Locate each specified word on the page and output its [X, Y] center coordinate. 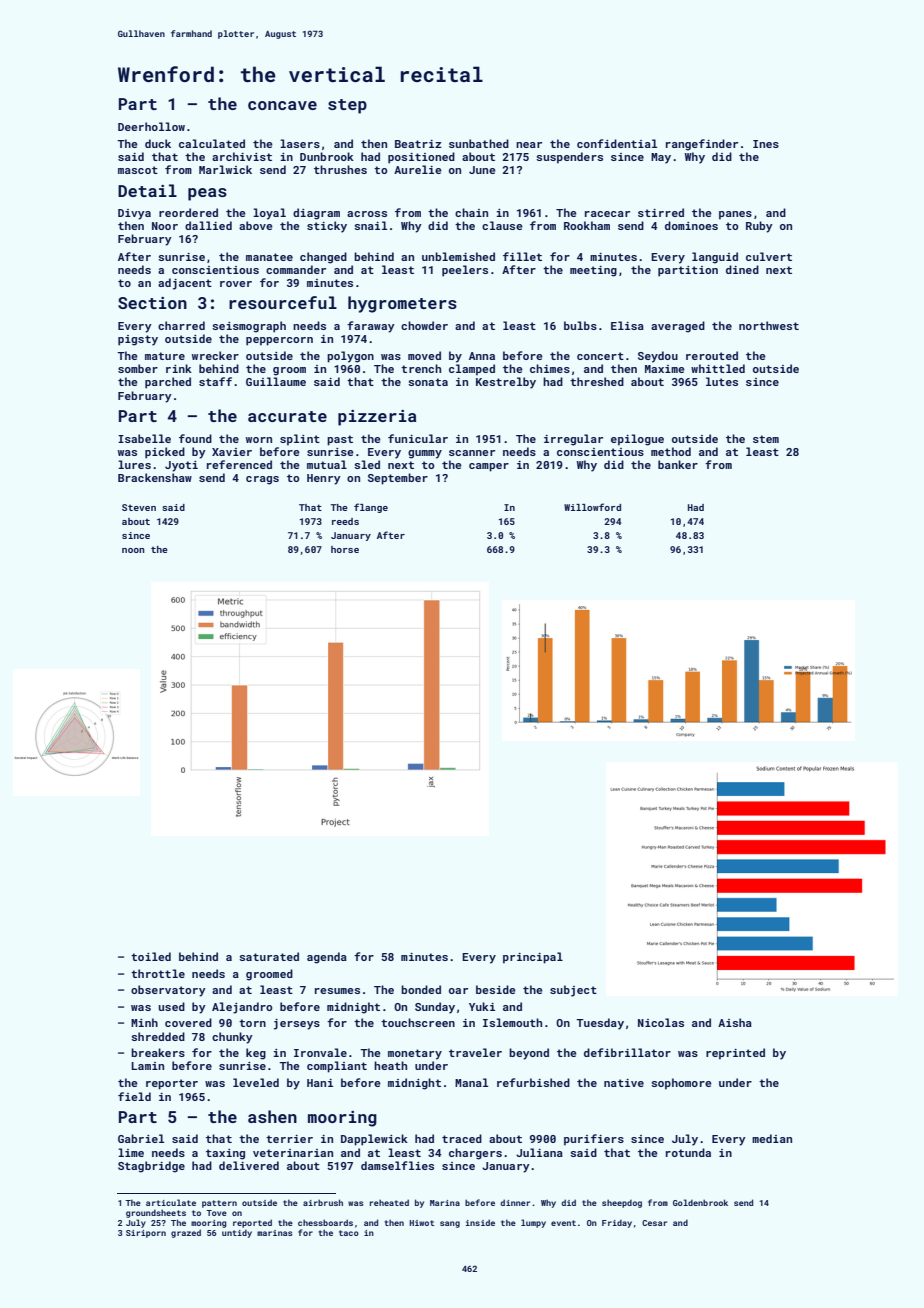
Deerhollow [151, 126]
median [772, 1138]
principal [533, 958]
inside [480, 1222]
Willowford [592, 507]
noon [133, 550]
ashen [272, 1116]
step [347, 106]
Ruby [759, 227]
